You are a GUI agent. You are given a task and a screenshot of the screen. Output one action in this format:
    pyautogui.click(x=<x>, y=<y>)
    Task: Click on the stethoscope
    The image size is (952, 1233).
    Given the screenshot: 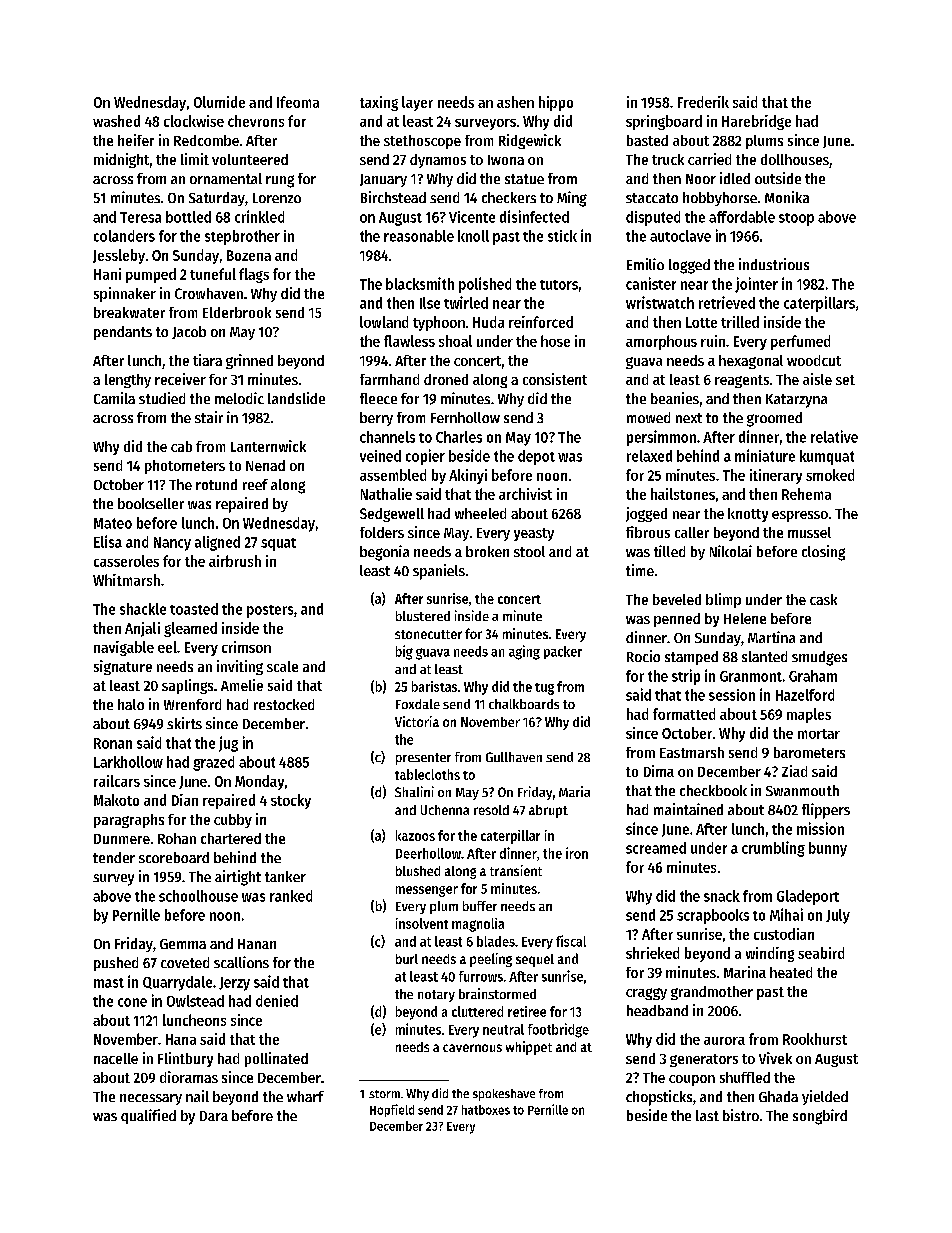 What is the action you would take?
    pyautogui.click(x=422, y=142)
